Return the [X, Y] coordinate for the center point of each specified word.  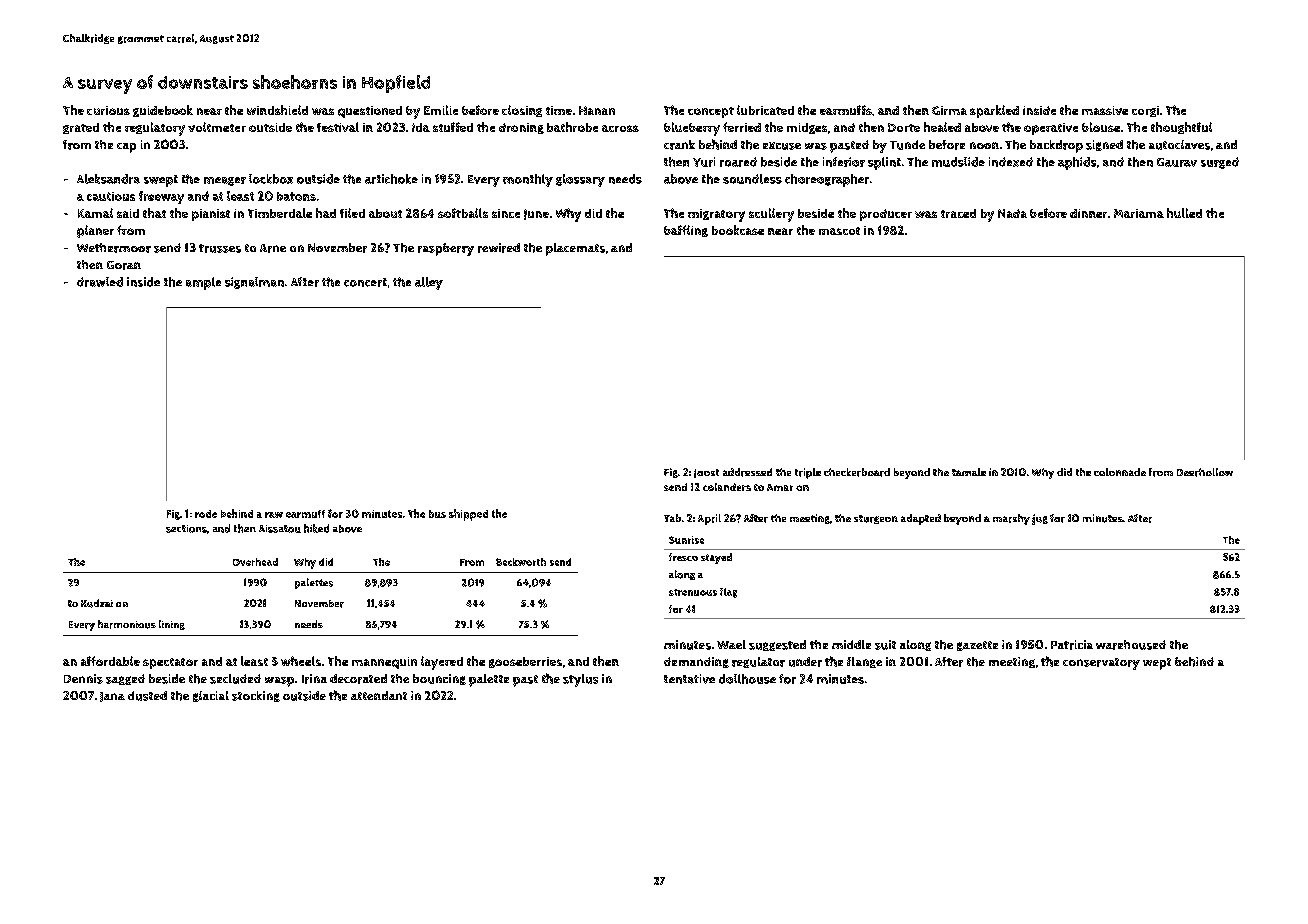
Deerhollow [1205, 472]
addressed [747, 472]
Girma [949, 110]
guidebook [163, 111]
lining [172, 625]
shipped [468, 515]
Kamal [95, 213]
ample [203, 283]
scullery [771, 215]
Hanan [597, 110]
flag [728, 593]
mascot [839, 231]
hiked [316, 528]
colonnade [1120, 472]
